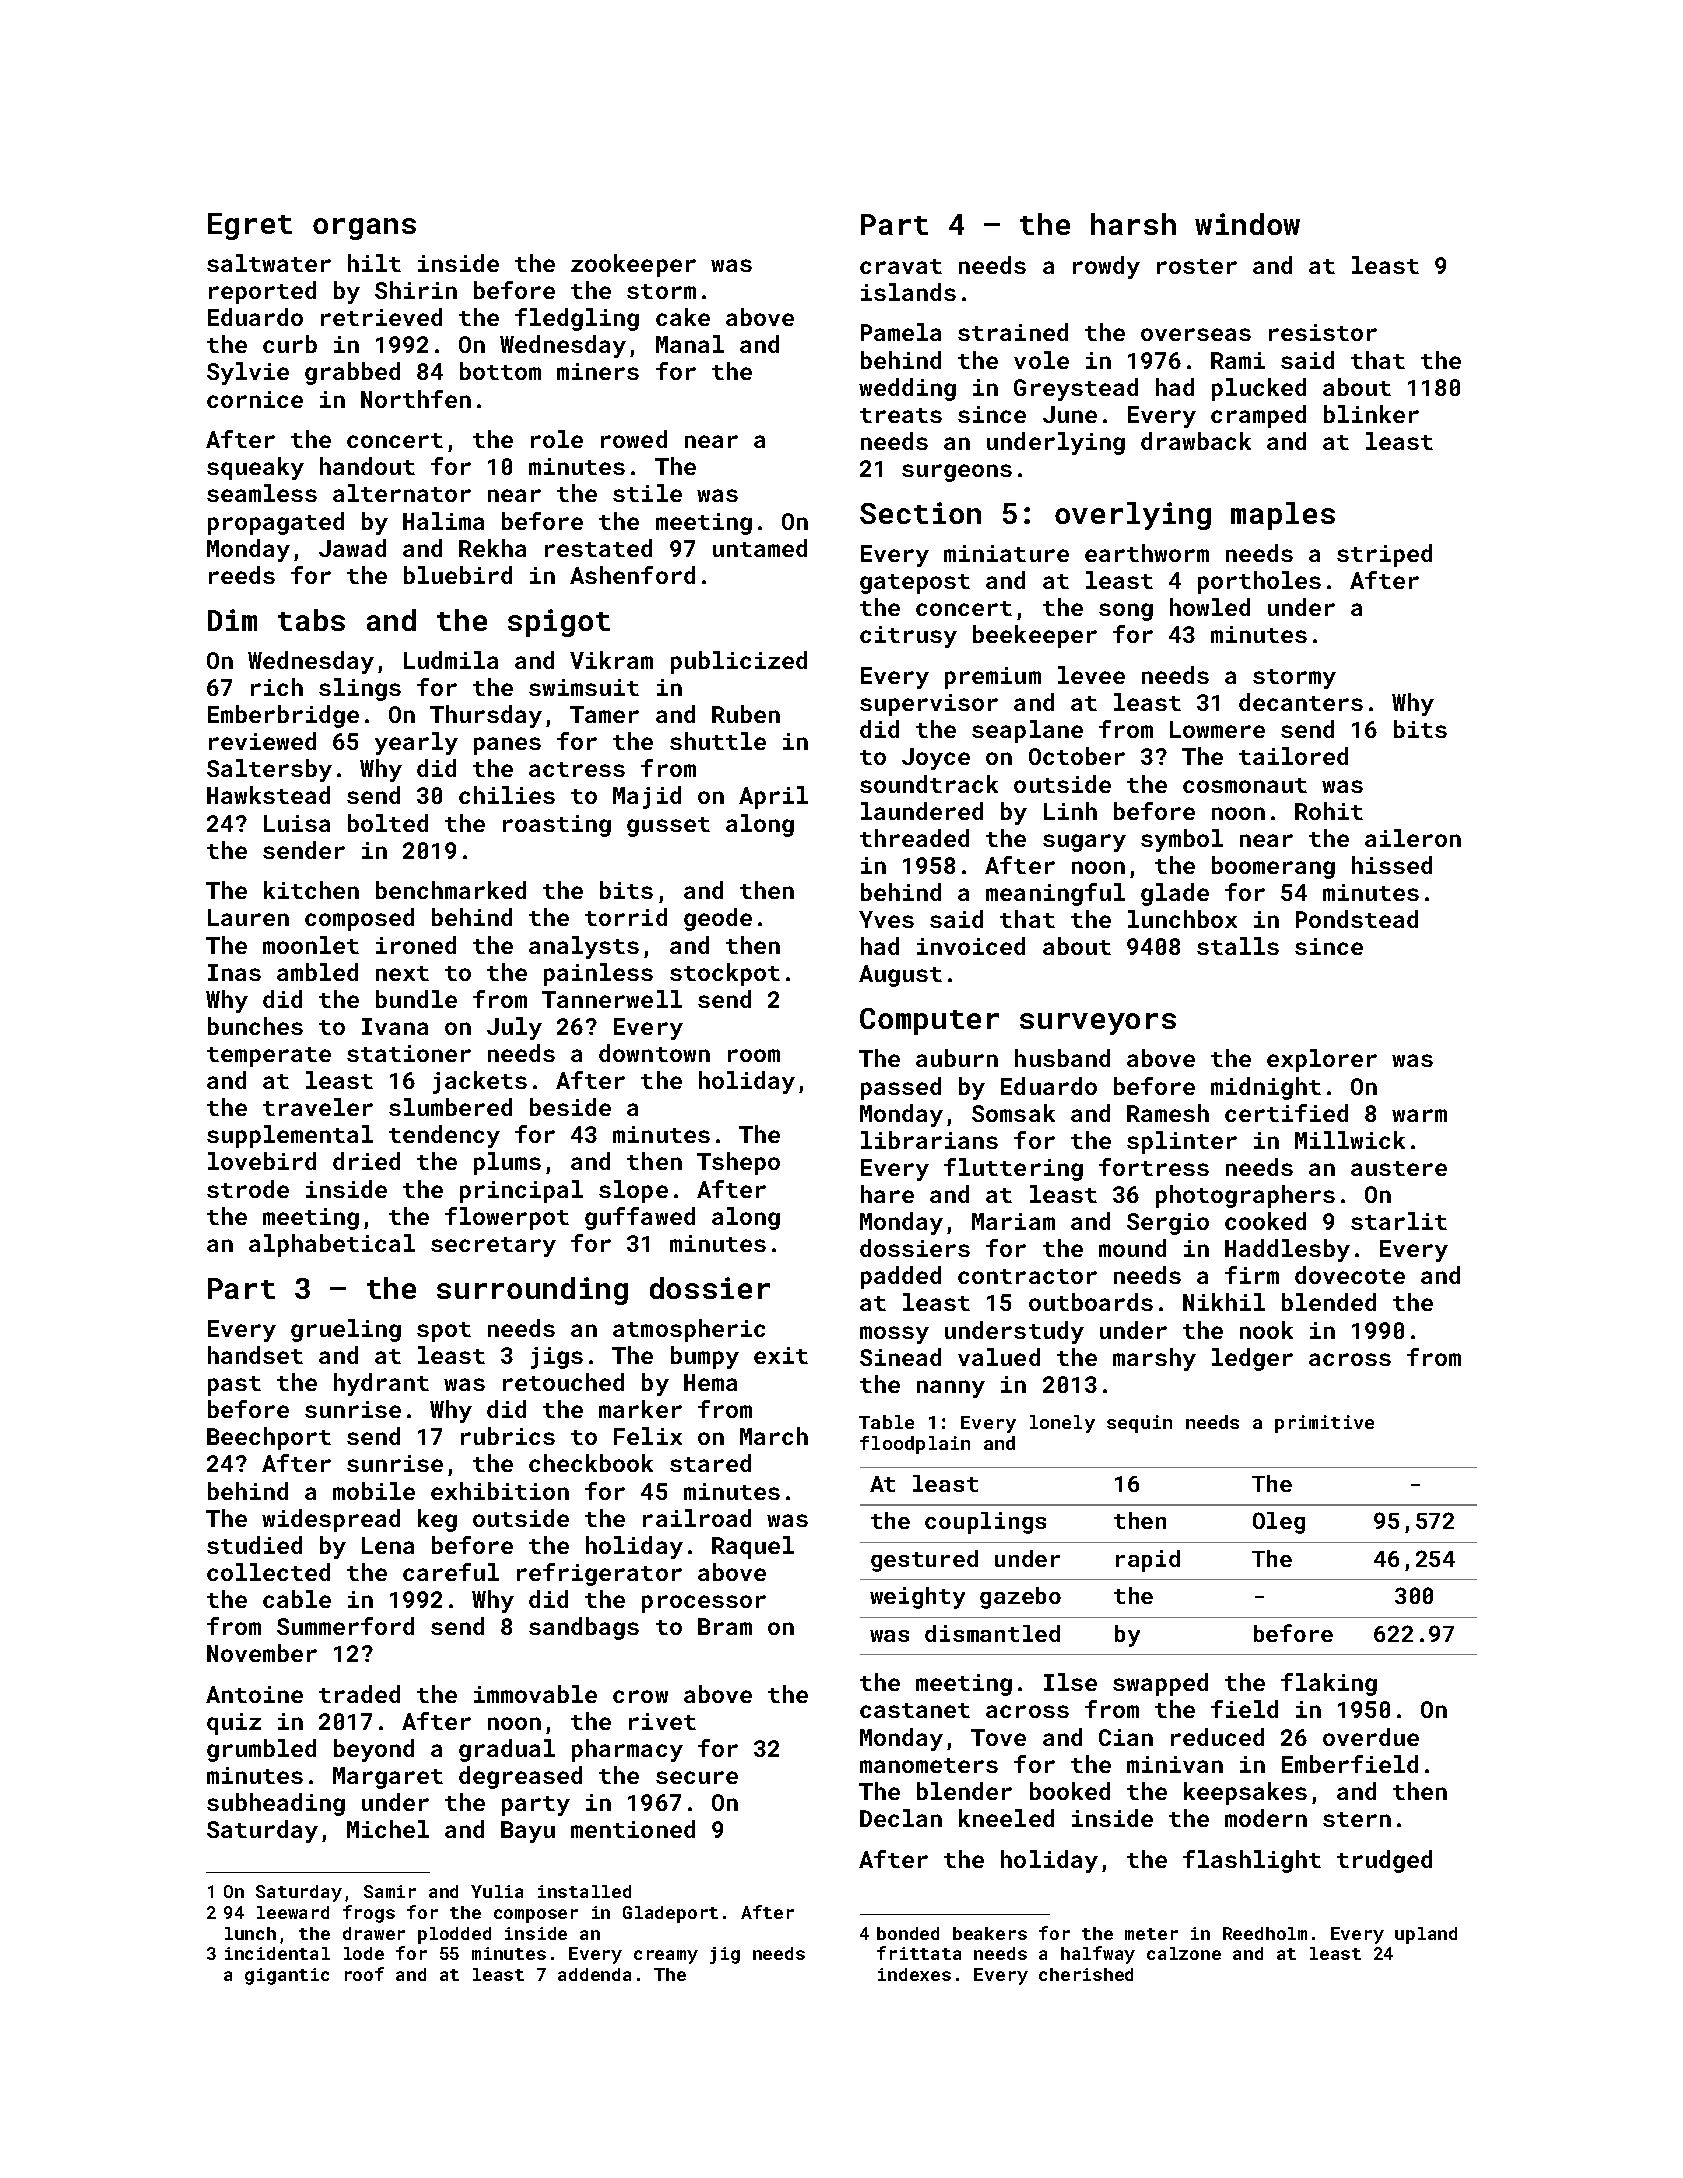 The height and width of the screenshot is (2178, 1683). What do you see at coordinates (1006, 1818) in the screenshot?
I see `kneeled` at bounding box center [1006, 1818].
